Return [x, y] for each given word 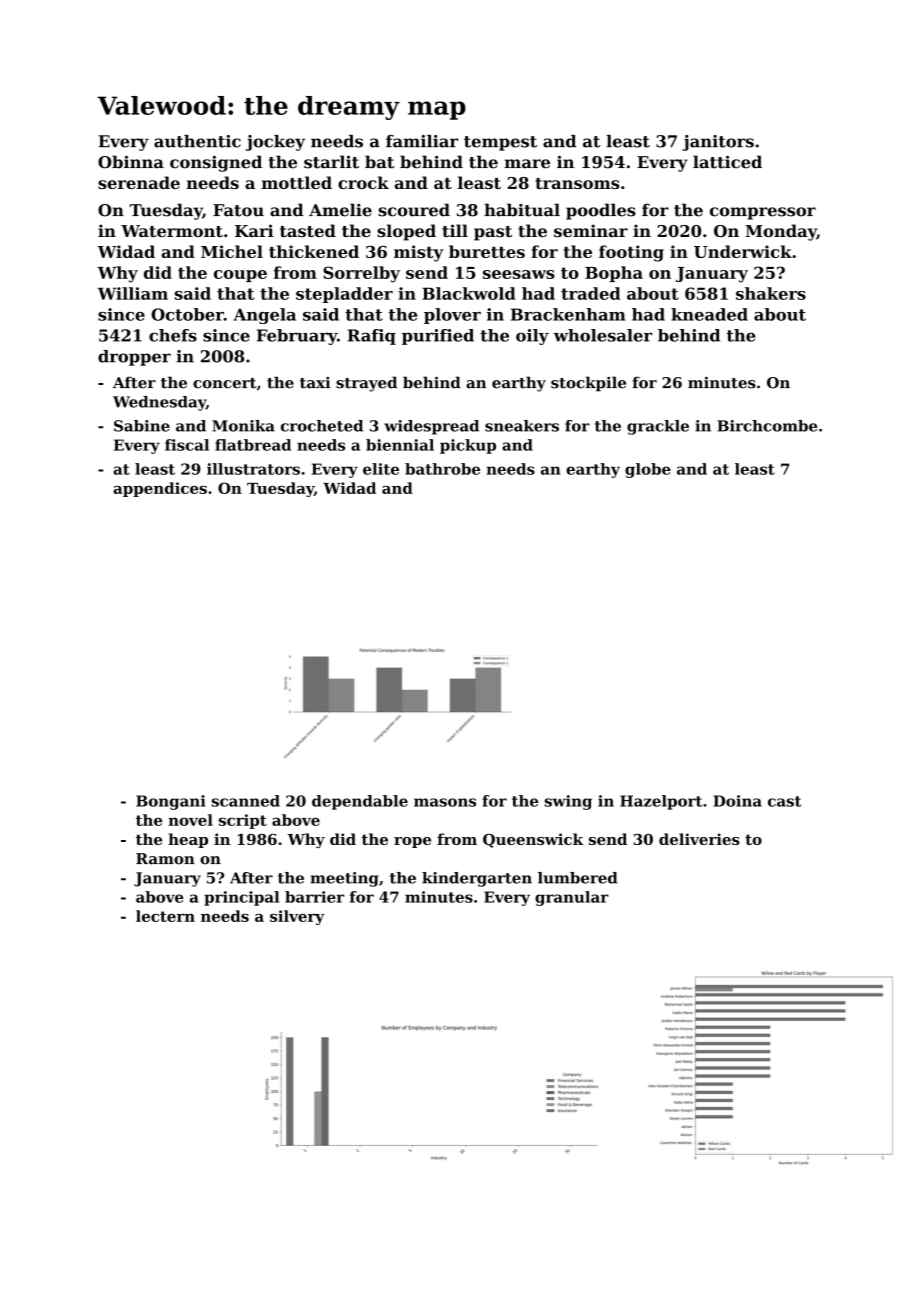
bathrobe [442, 469]
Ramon [165, 859]
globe [648, 470]
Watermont [172, 231]
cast [784, 801]
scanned [246, 801]
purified [438, 337]
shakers [771, 293]
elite [381, 469]
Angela [265, 316]
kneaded [709, 314]
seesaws [519, 274]
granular [572, 898]
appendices [160, 489]
